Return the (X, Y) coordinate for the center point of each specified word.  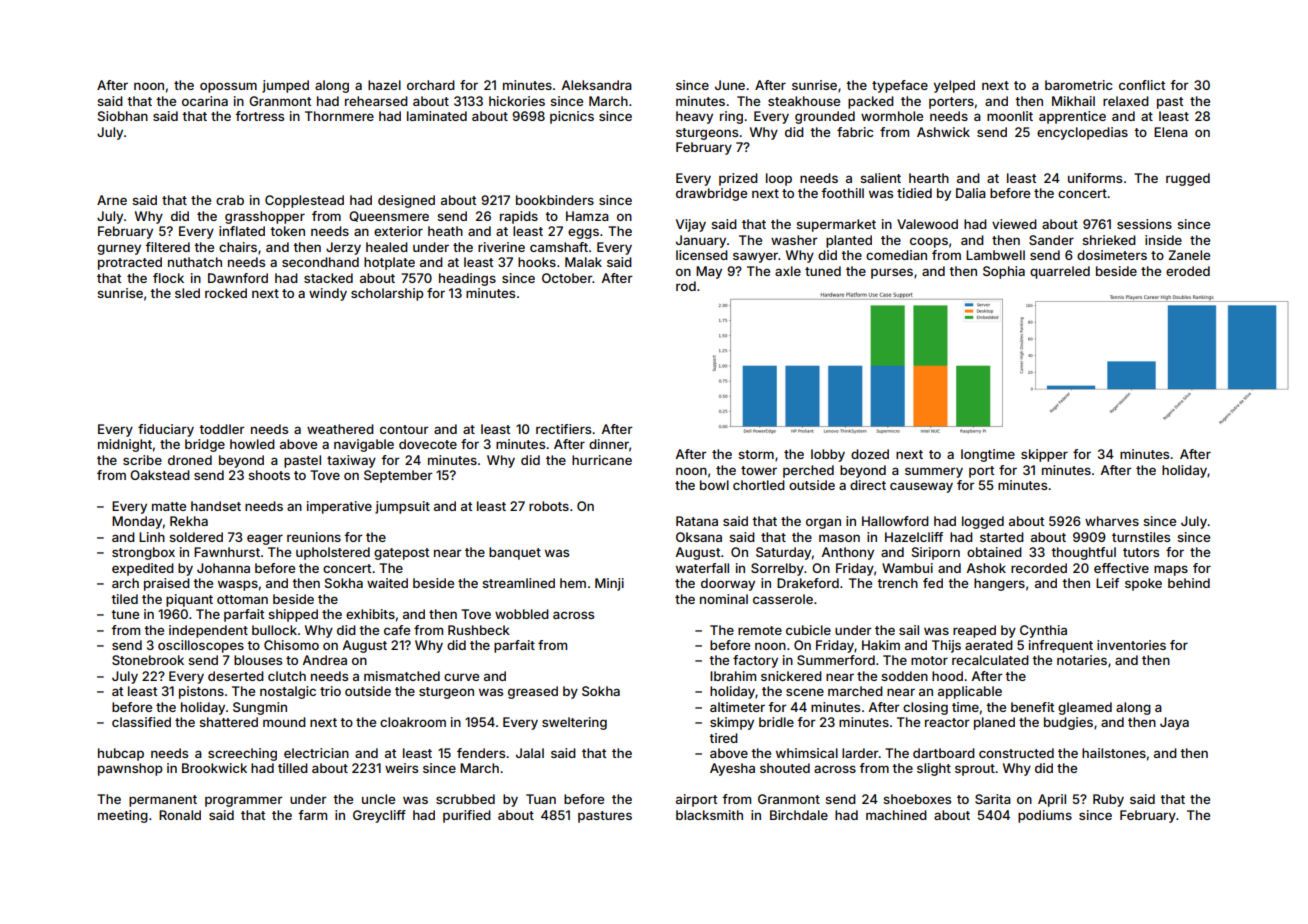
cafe (397, 630)
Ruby (1108, 800)
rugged (1188, 179)
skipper (1044, 455)
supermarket (836, 225)
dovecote (428, 444)
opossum (228, 87)
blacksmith (709, 815)
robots (549, 506)
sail (909, 630)
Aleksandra (597, 85)
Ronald (180, 815)
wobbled (522, 614)
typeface (900, 86)
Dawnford (238, 278)
